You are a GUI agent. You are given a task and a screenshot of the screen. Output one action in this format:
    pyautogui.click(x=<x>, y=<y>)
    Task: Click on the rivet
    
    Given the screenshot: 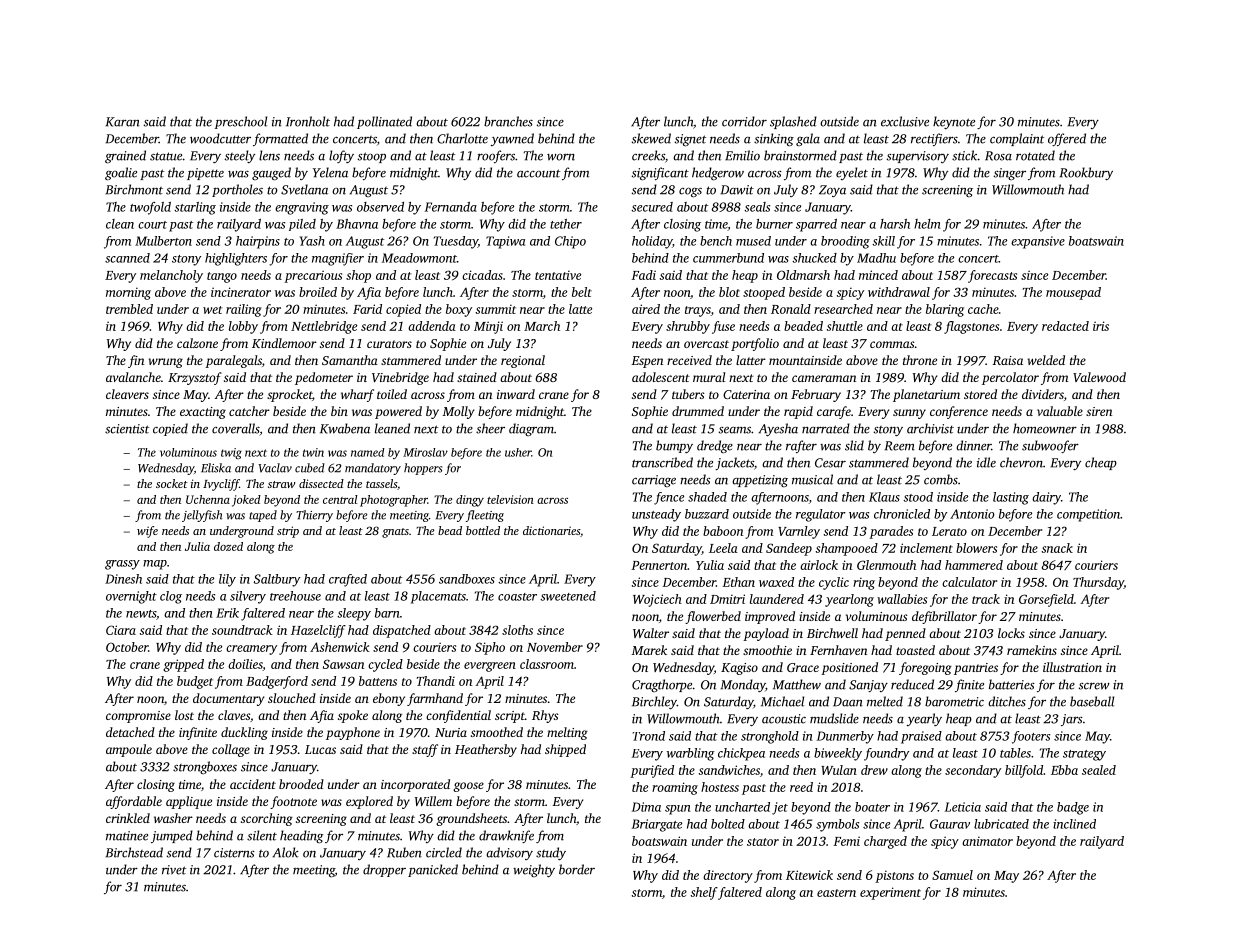 What is the action you would take?
    pyautogui.click(x=174, y=870)
